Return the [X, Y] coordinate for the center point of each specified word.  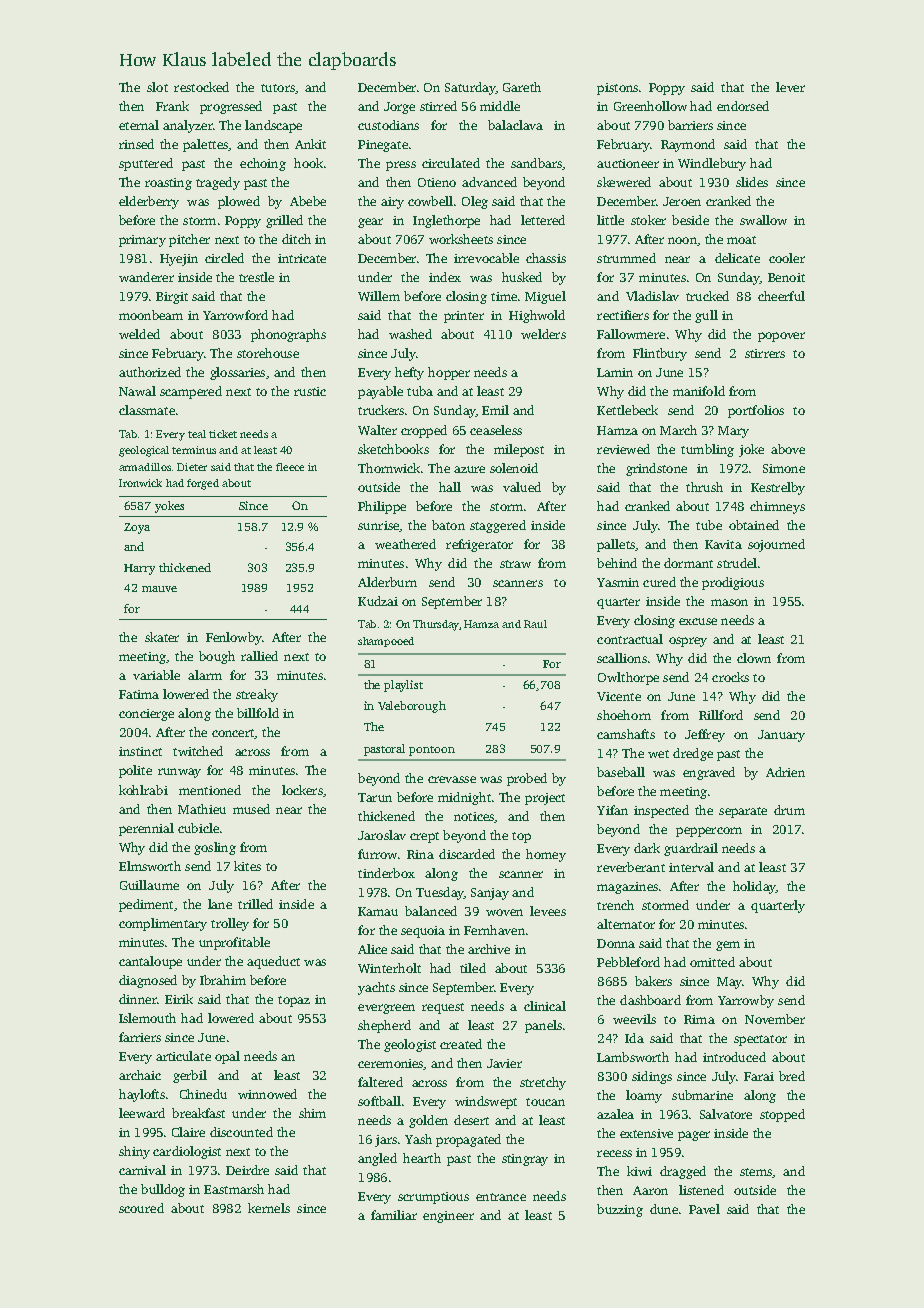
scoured [141, 1208]
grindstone [656, 469]
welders [543, 334]
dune [664, 1209]
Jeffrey [705, 735]
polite [135, 771]
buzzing [620, 1210]
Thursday [436, 625]
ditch [296, 239]
